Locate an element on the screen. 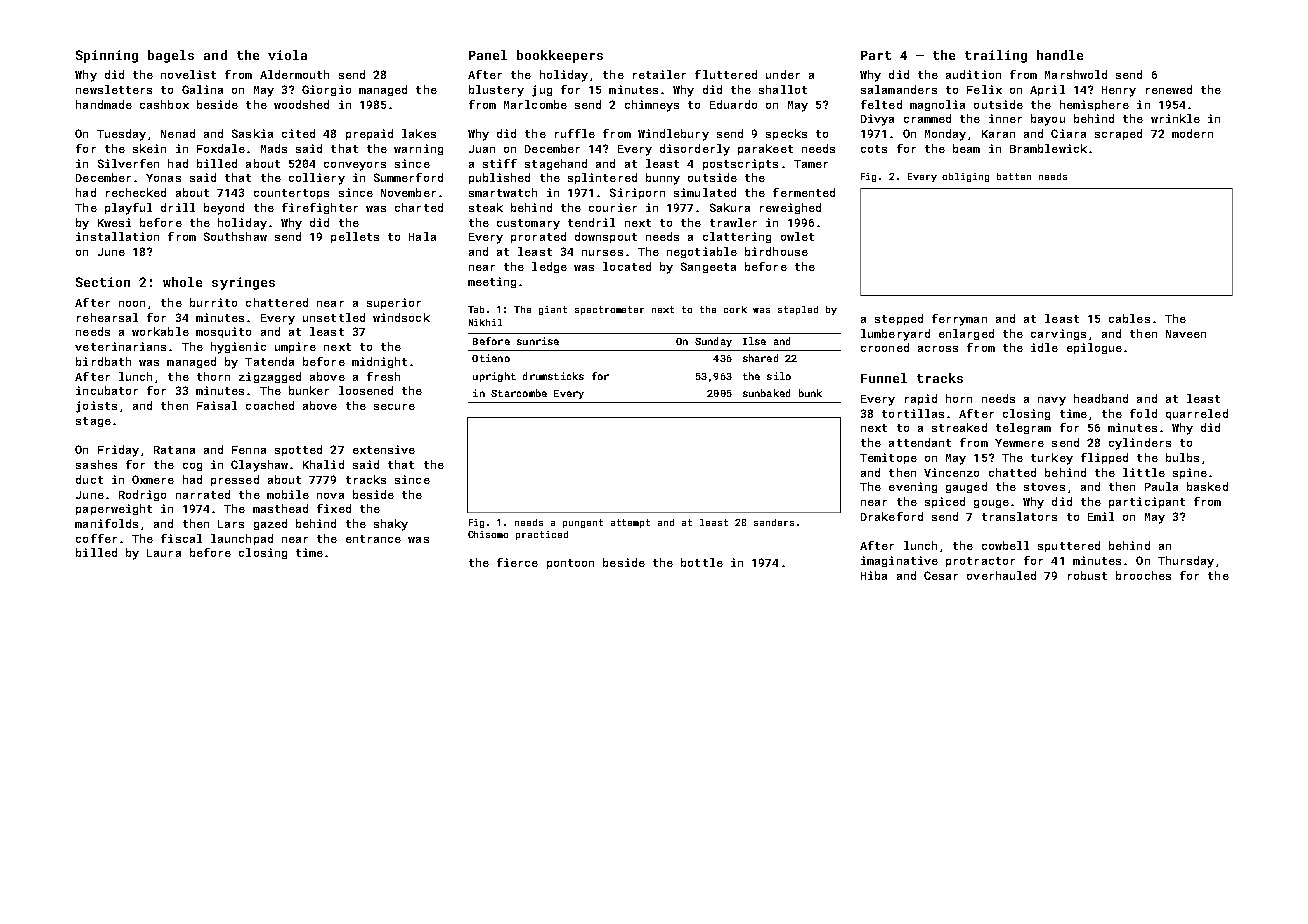 The height and width of the screenshot is (924, 1308). noon is located at coordinates (132, 304).
